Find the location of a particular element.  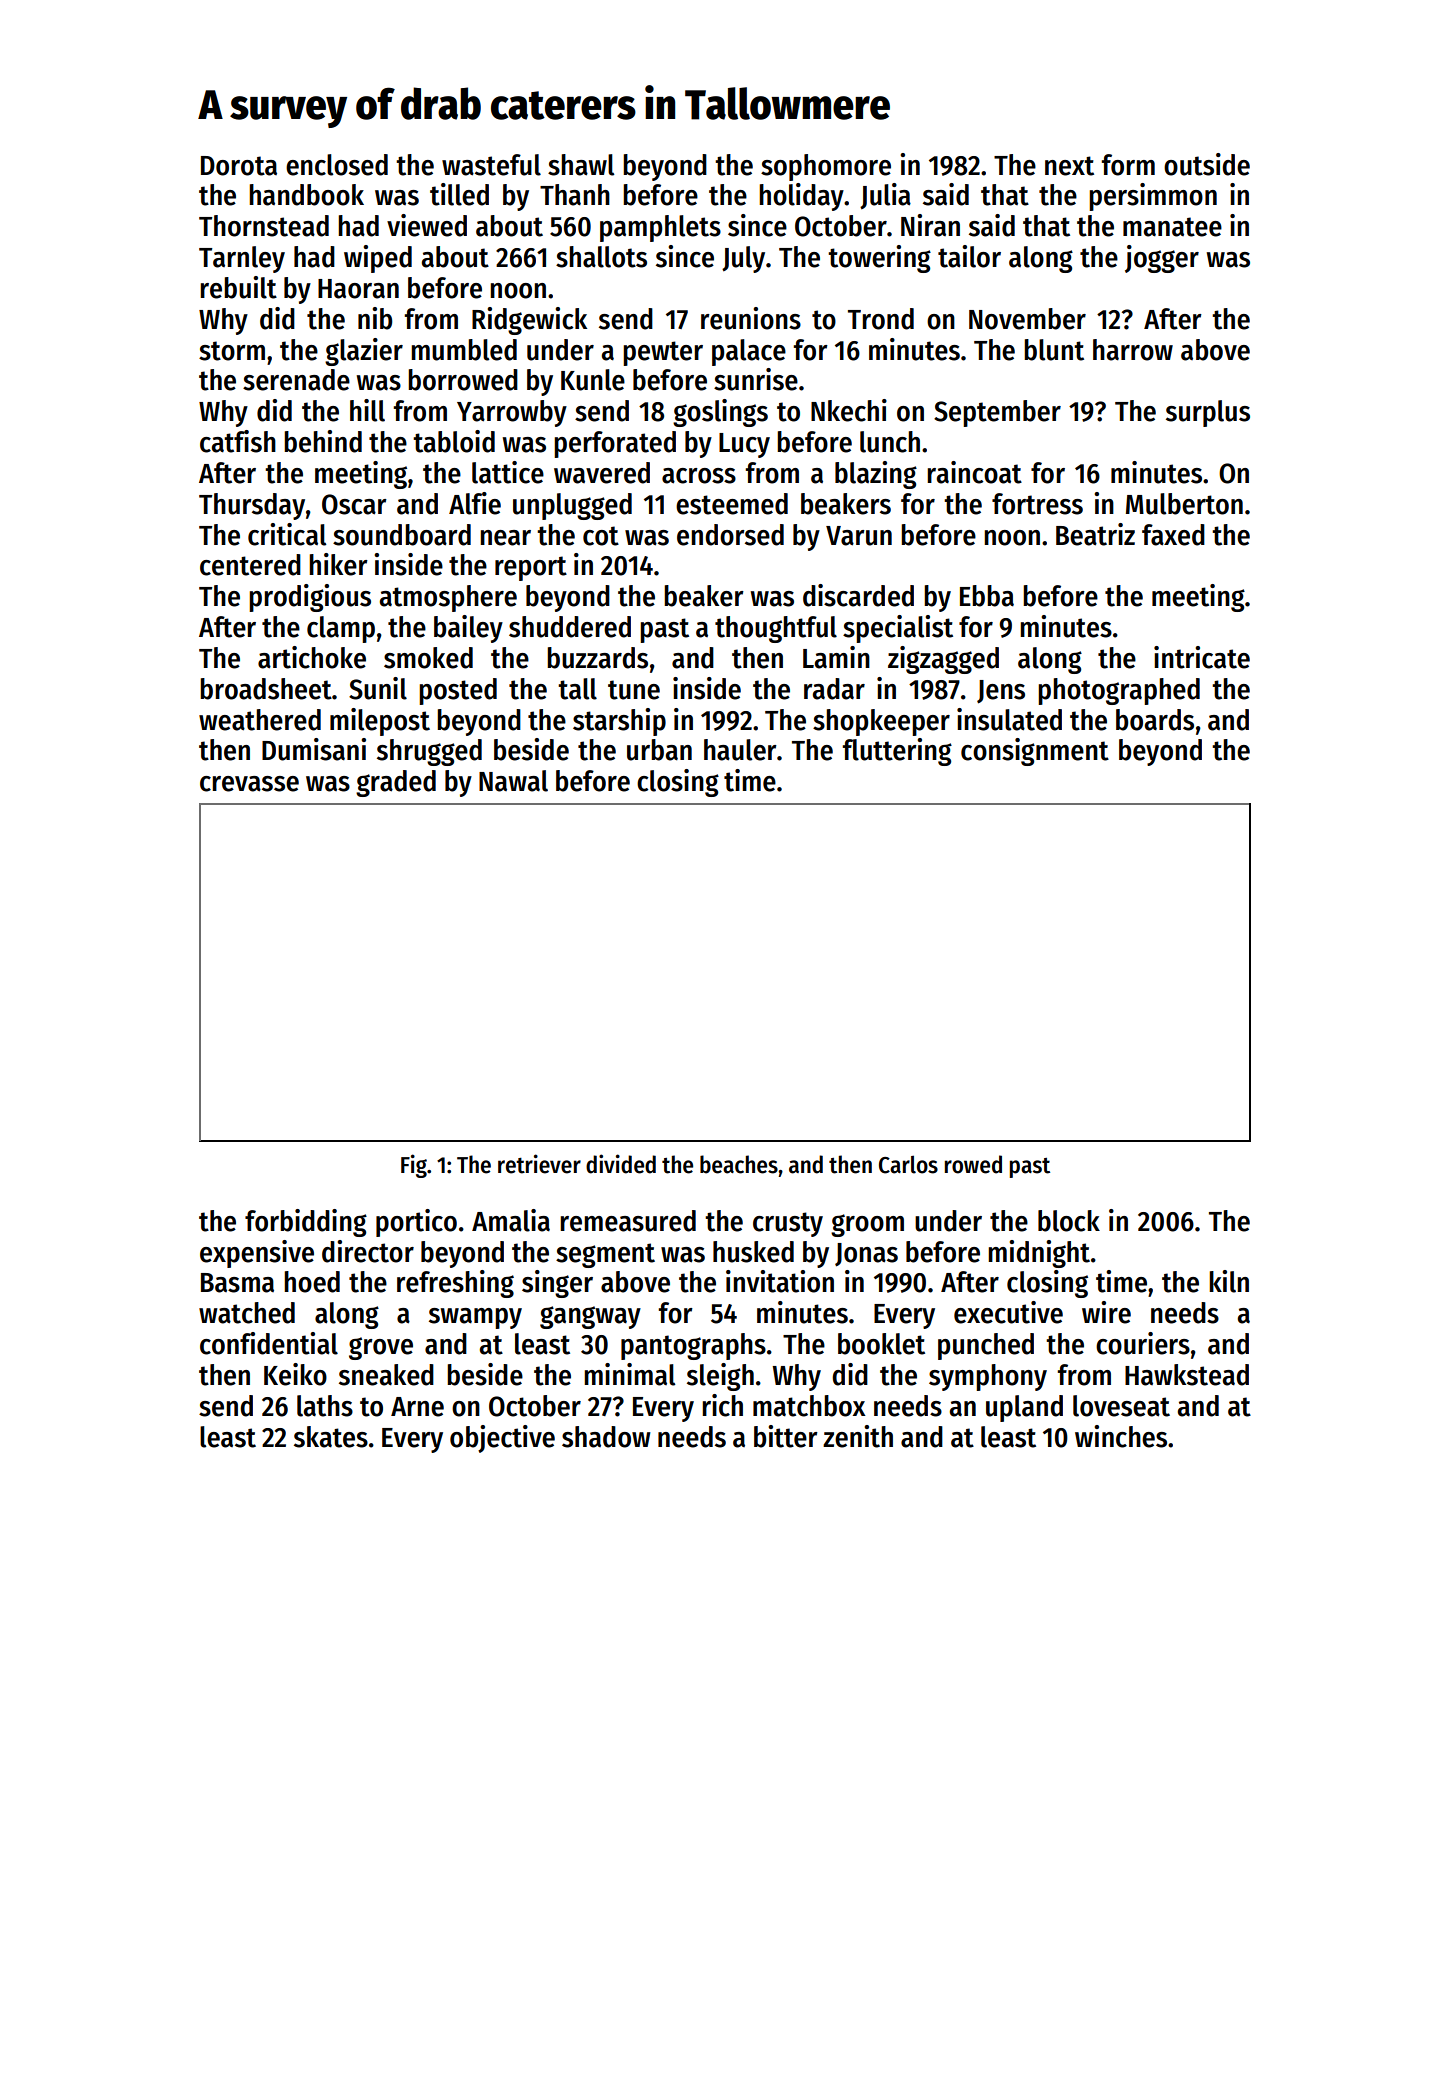

confidential is located at coordinates (269, 1343).
